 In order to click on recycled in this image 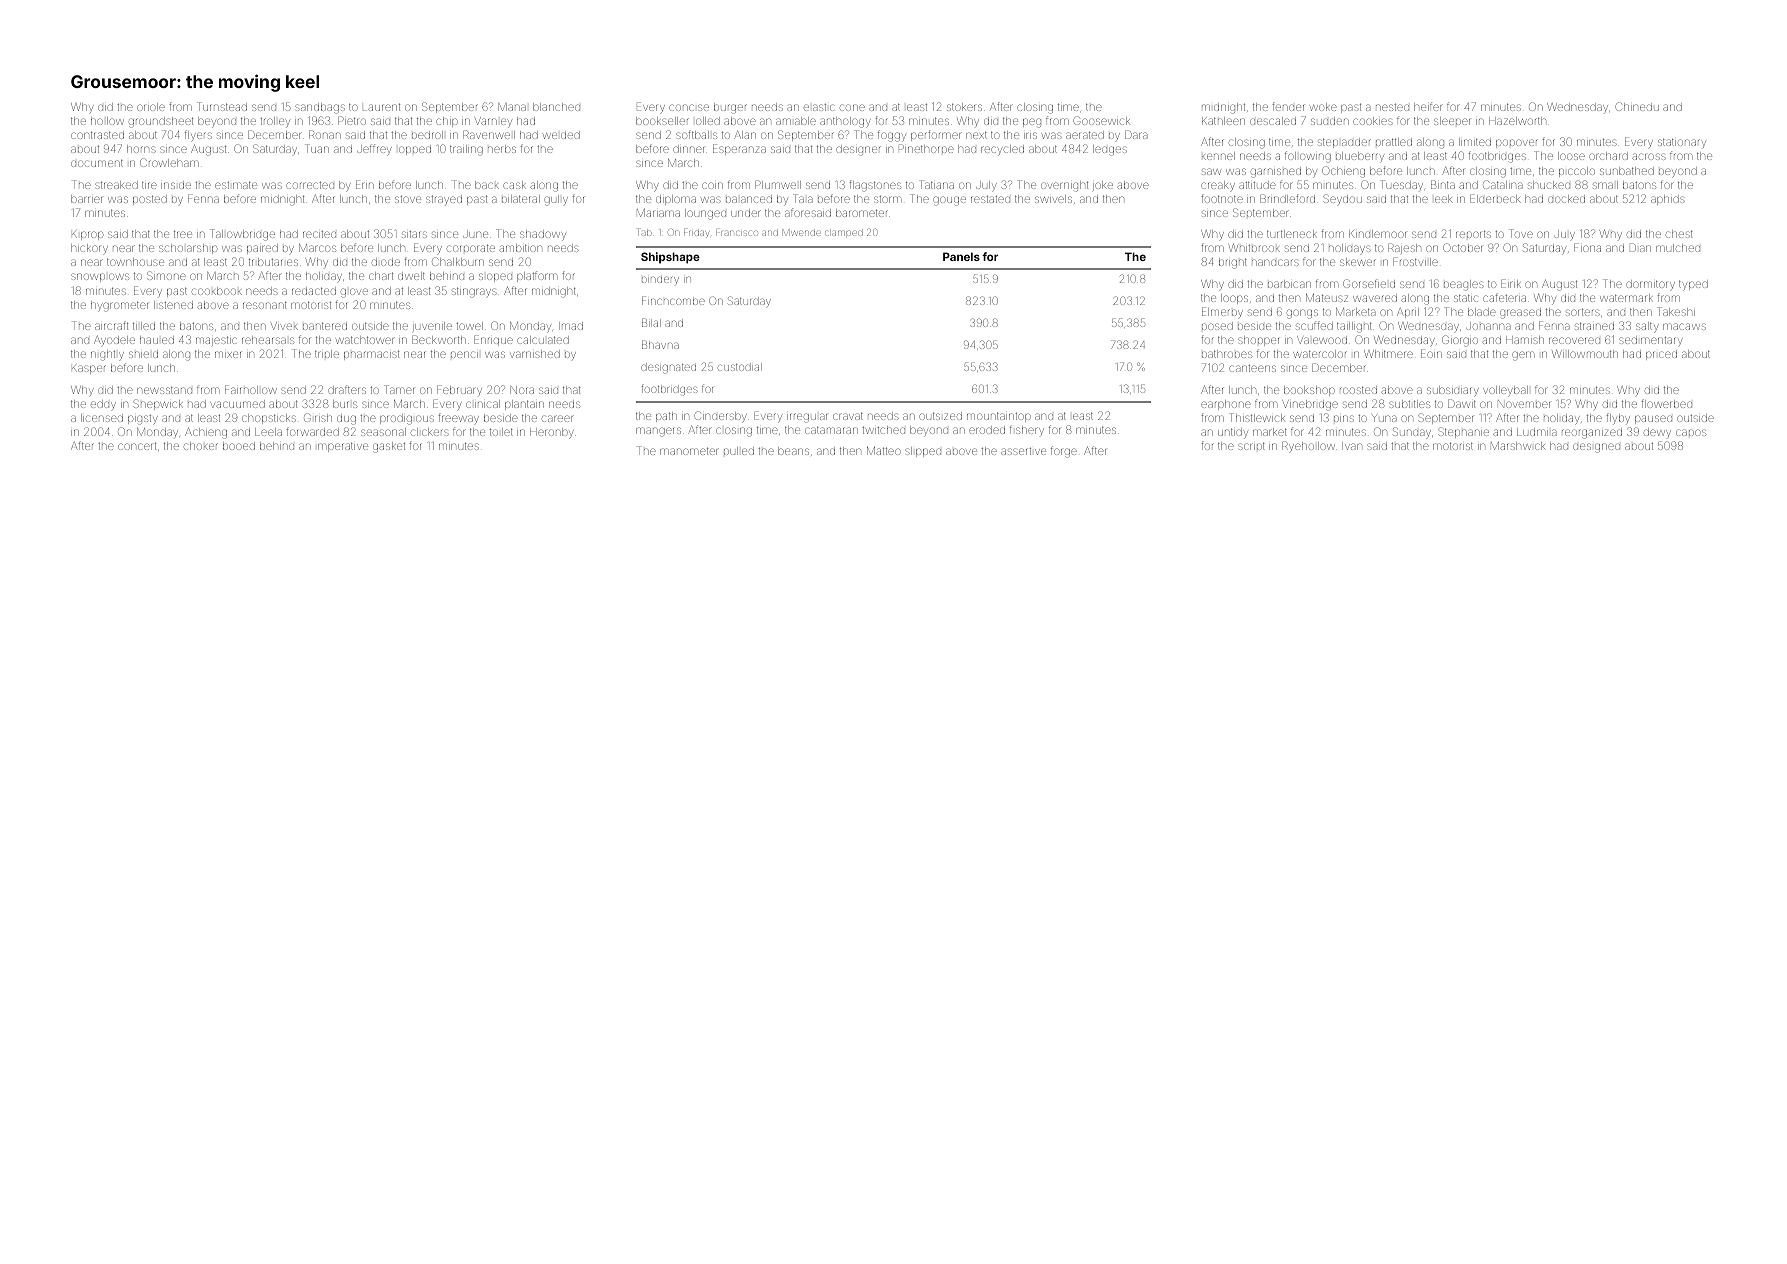, I will do `click(1002, 150)`.
